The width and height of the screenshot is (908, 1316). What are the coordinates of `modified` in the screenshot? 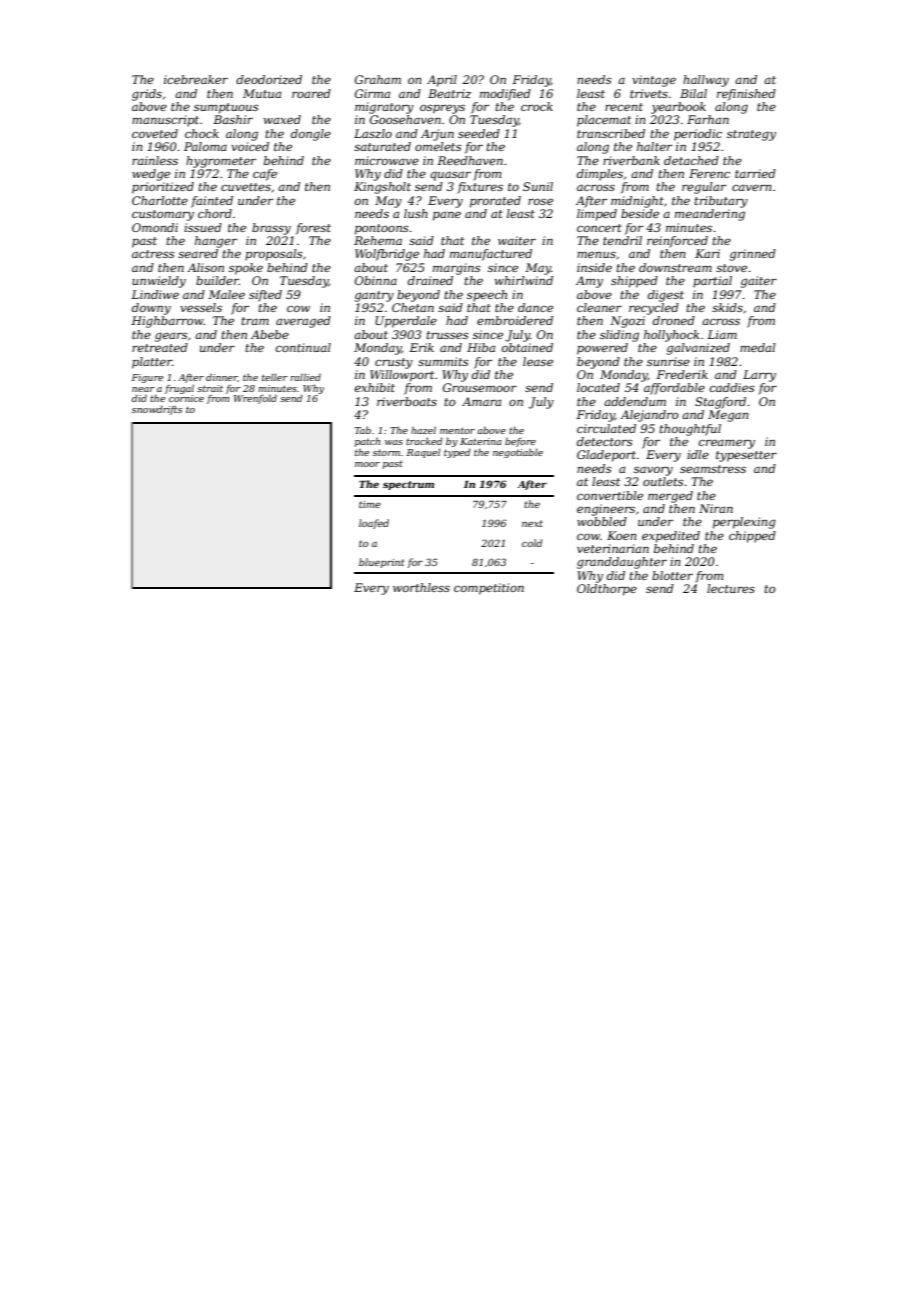 It's located at (505, 95).
